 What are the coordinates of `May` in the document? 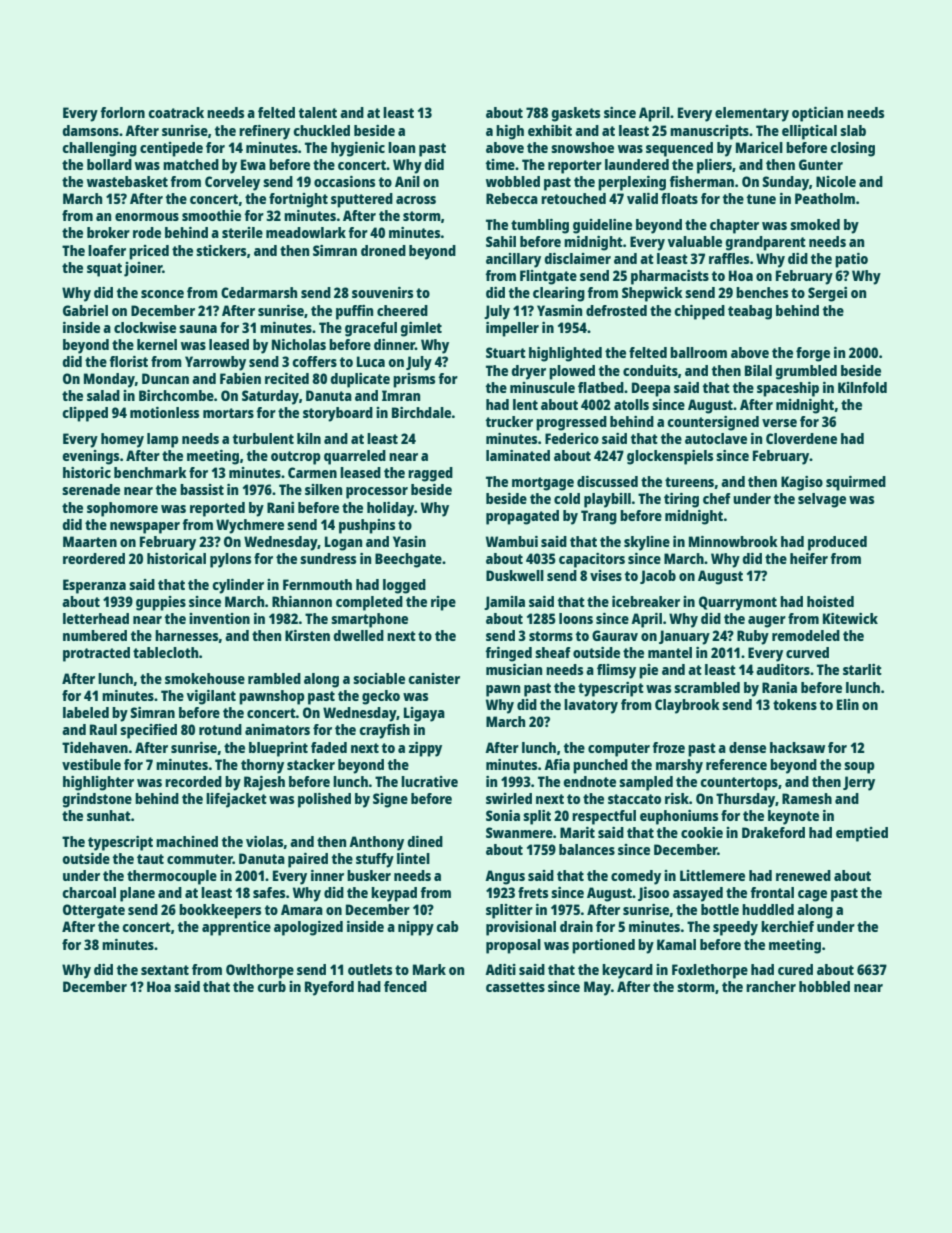 It's located at (597, 988).
